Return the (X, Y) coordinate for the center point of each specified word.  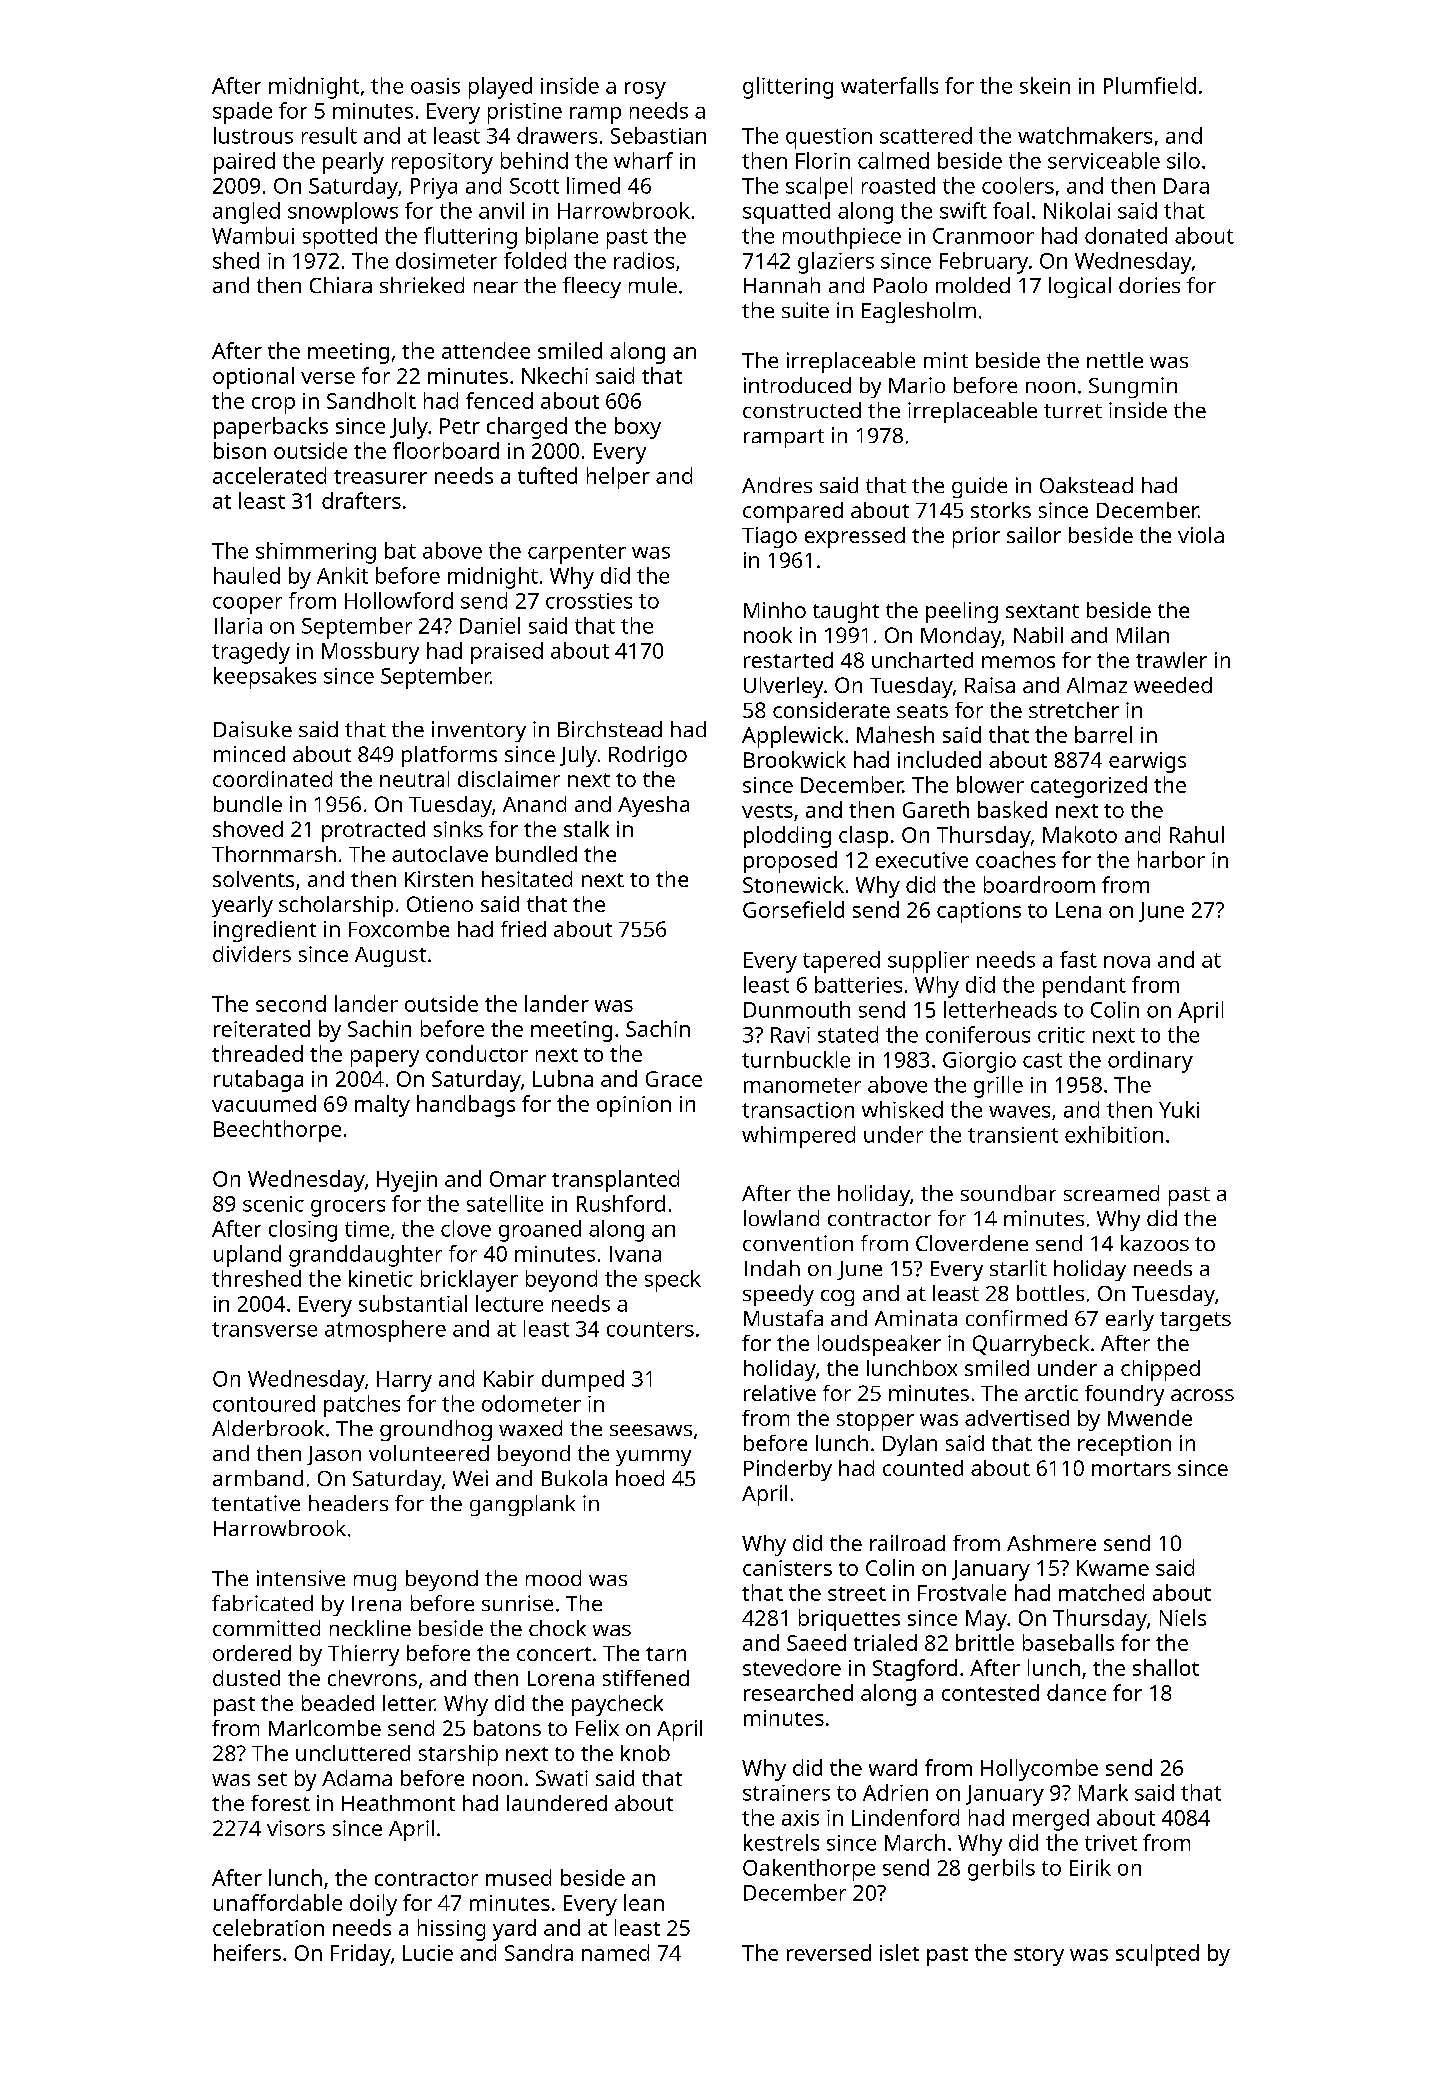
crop (273, 405)
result (329, 135)
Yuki (1179, 1109)
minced (249, 754)
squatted (786, 213)
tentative (256, 1503)
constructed (802, 410)
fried (523, 929)
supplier (928, 962)
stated (848, 1034)
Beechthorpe (277, 1131)
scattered (926, 135)
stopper (875, 1421)
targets (1195, 1321)
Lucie (428, 1953)
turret (1073, 411)
